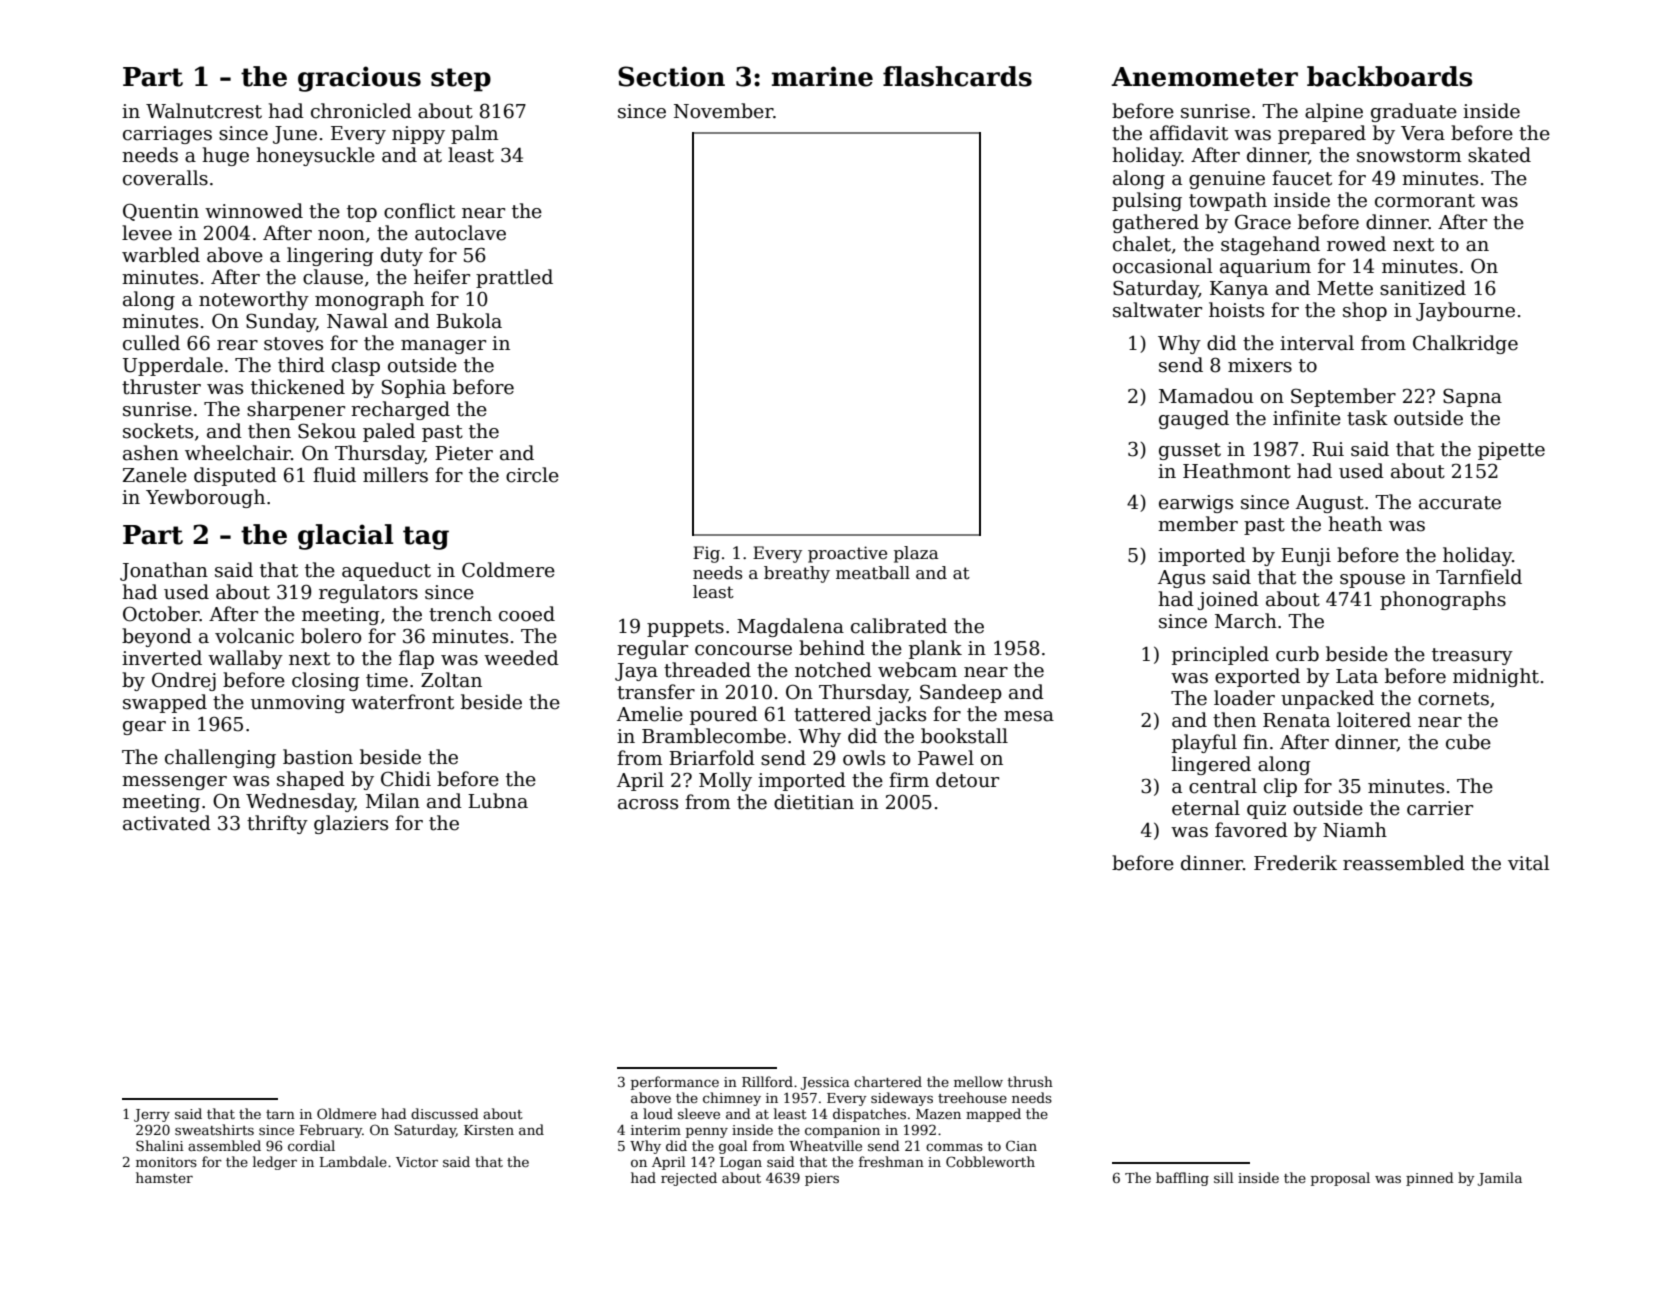 The height and width of the screenshot is (1293, 1673). I want to click on Frederik, so click(1295, 863).
